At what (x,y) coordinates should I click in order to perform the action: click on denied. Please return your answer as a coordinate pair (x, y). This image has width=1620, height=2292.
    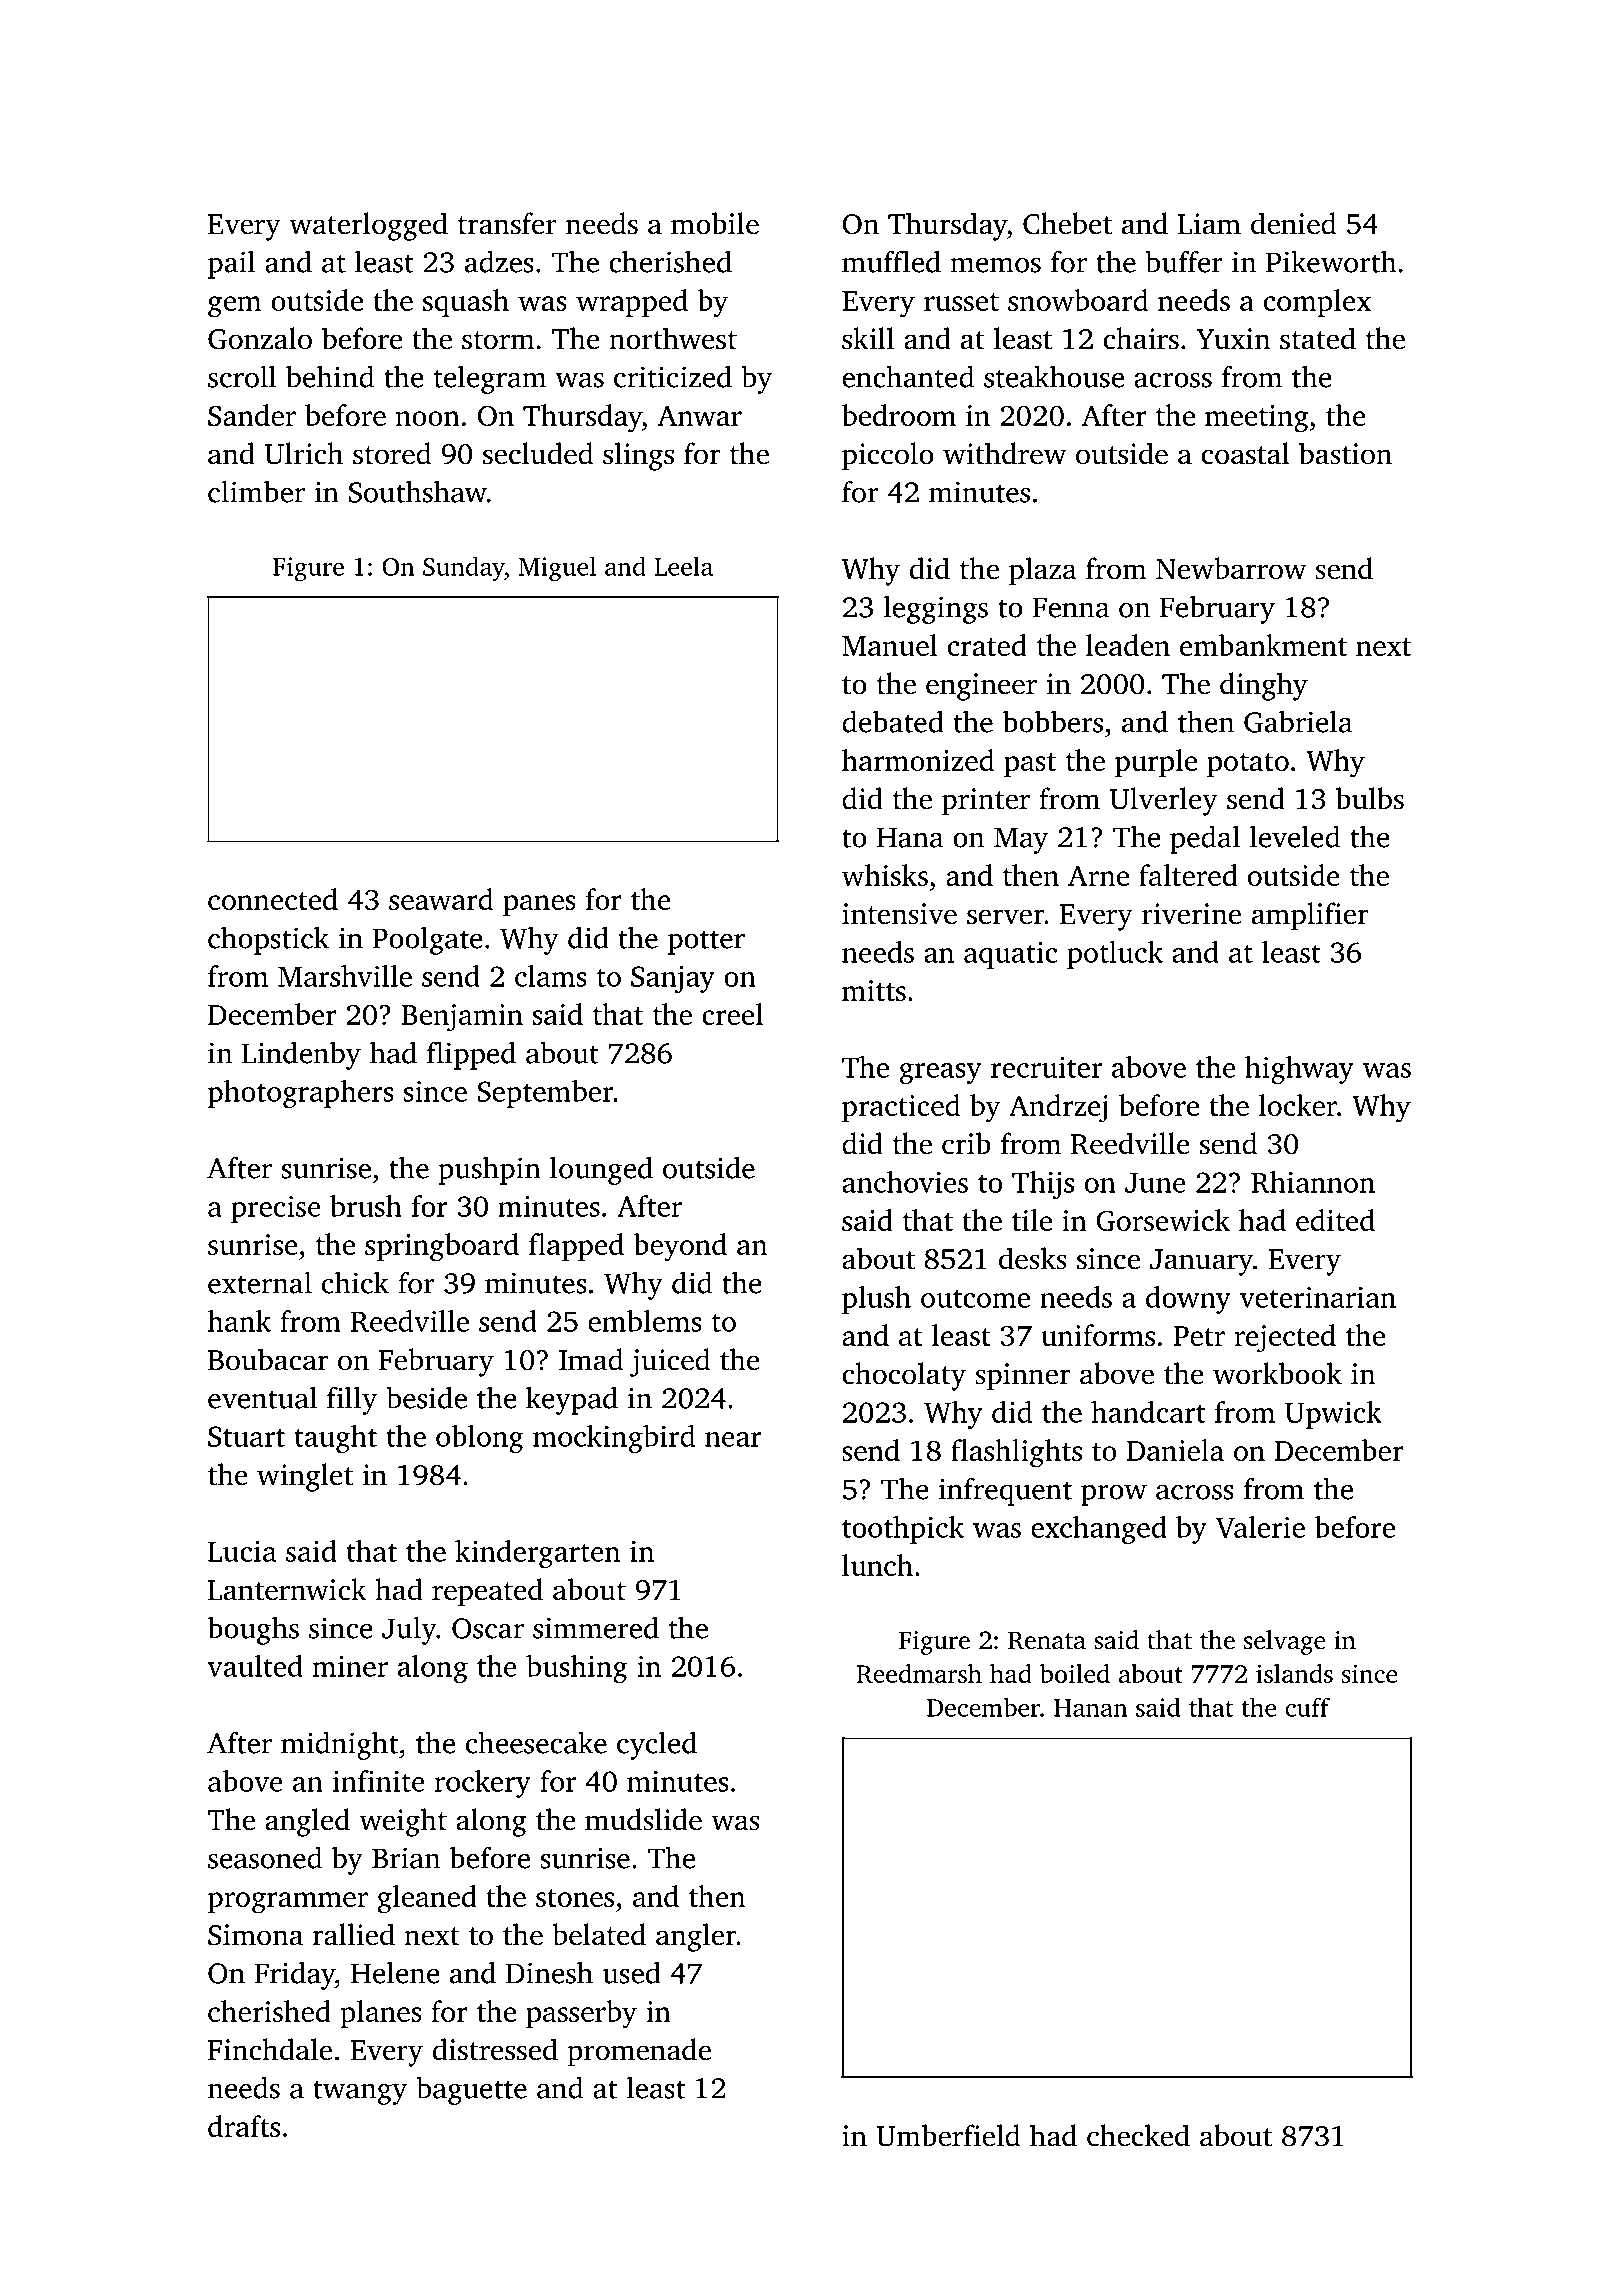
    Looking at the image, I should click on (1293, 223).
